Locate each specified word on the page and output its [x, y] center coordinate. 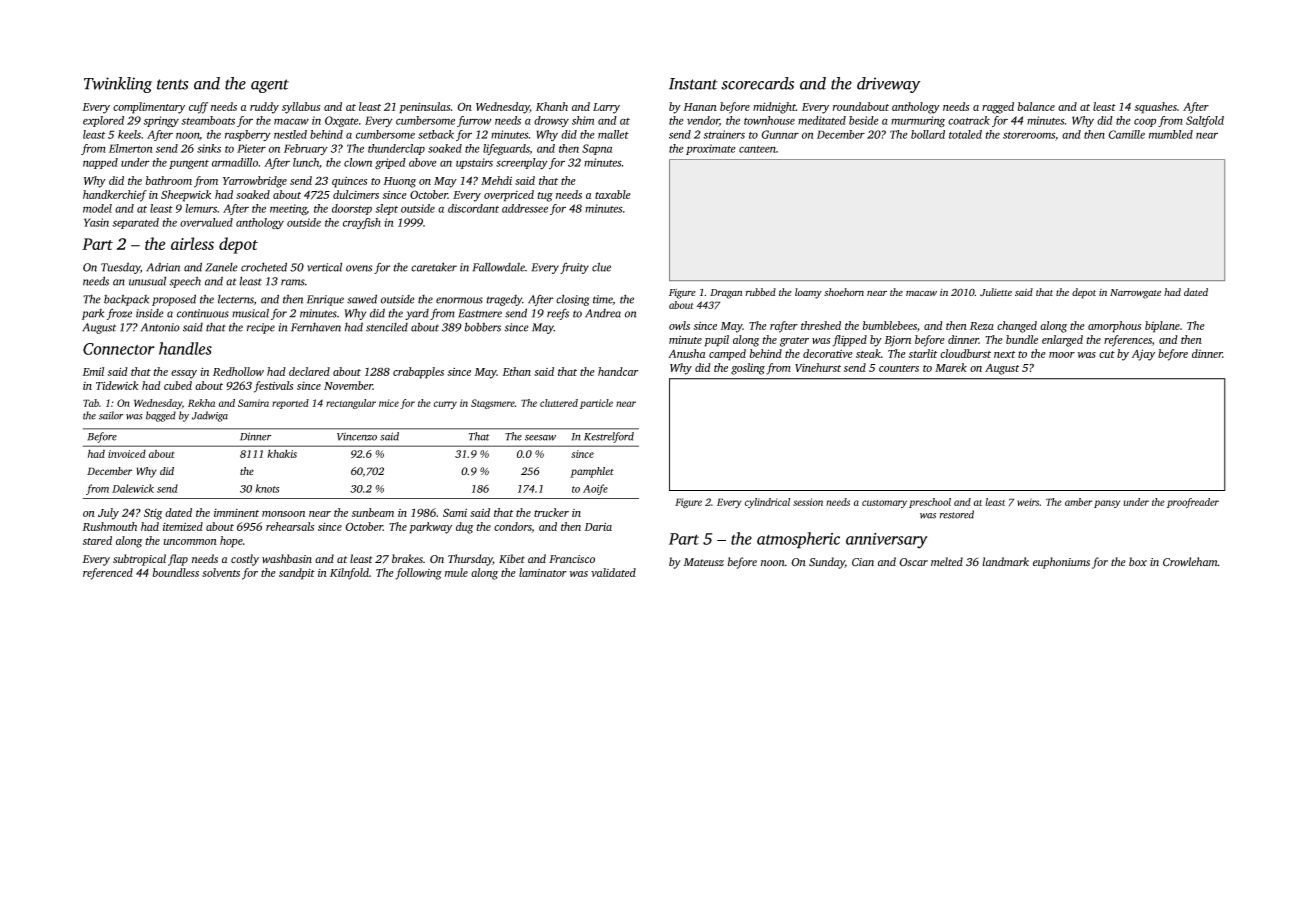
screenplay [522, 163]
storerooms [1029, 135]
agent [270, 86]
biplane [1162, 327]
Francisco [572, 559]
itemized [183, 526]
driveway [888, 85]
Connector [119, 349]
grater [794, 342]
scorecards [757, 83]
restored [957, 514]
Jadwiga [210, 416]
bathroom [169, 180]
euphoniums [1061, 563]
